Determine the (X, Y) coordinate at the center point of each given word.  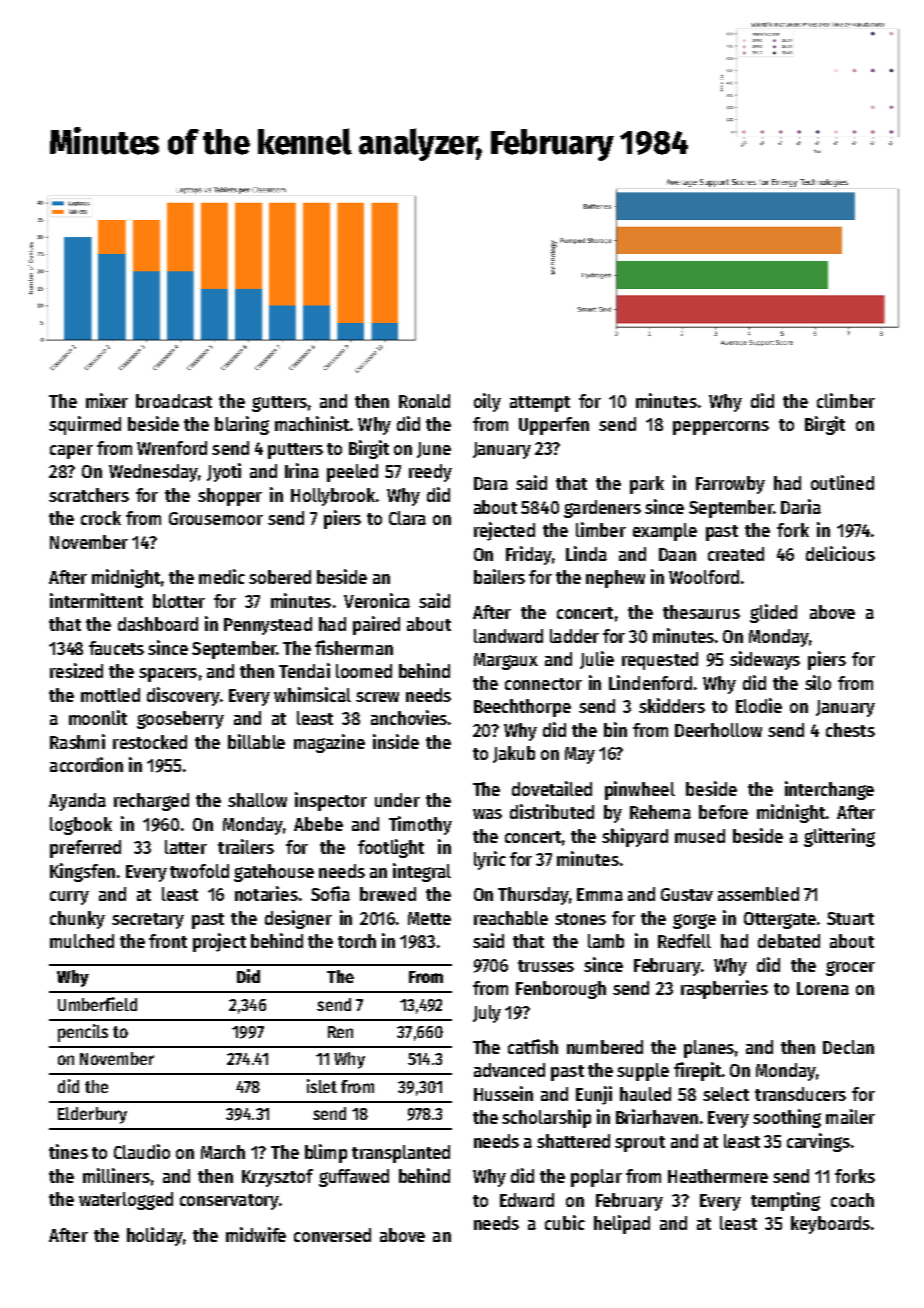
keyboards (830, 1225)
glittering (839, 837)
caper (71, 452)
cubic (565, 1222)
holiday (155, 1236)
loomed (364, 671)
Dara (491, 483)
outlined (842, 482)
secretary (148, 921)
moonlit (98, 717)
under (397, 800)
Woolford (704, 577)
